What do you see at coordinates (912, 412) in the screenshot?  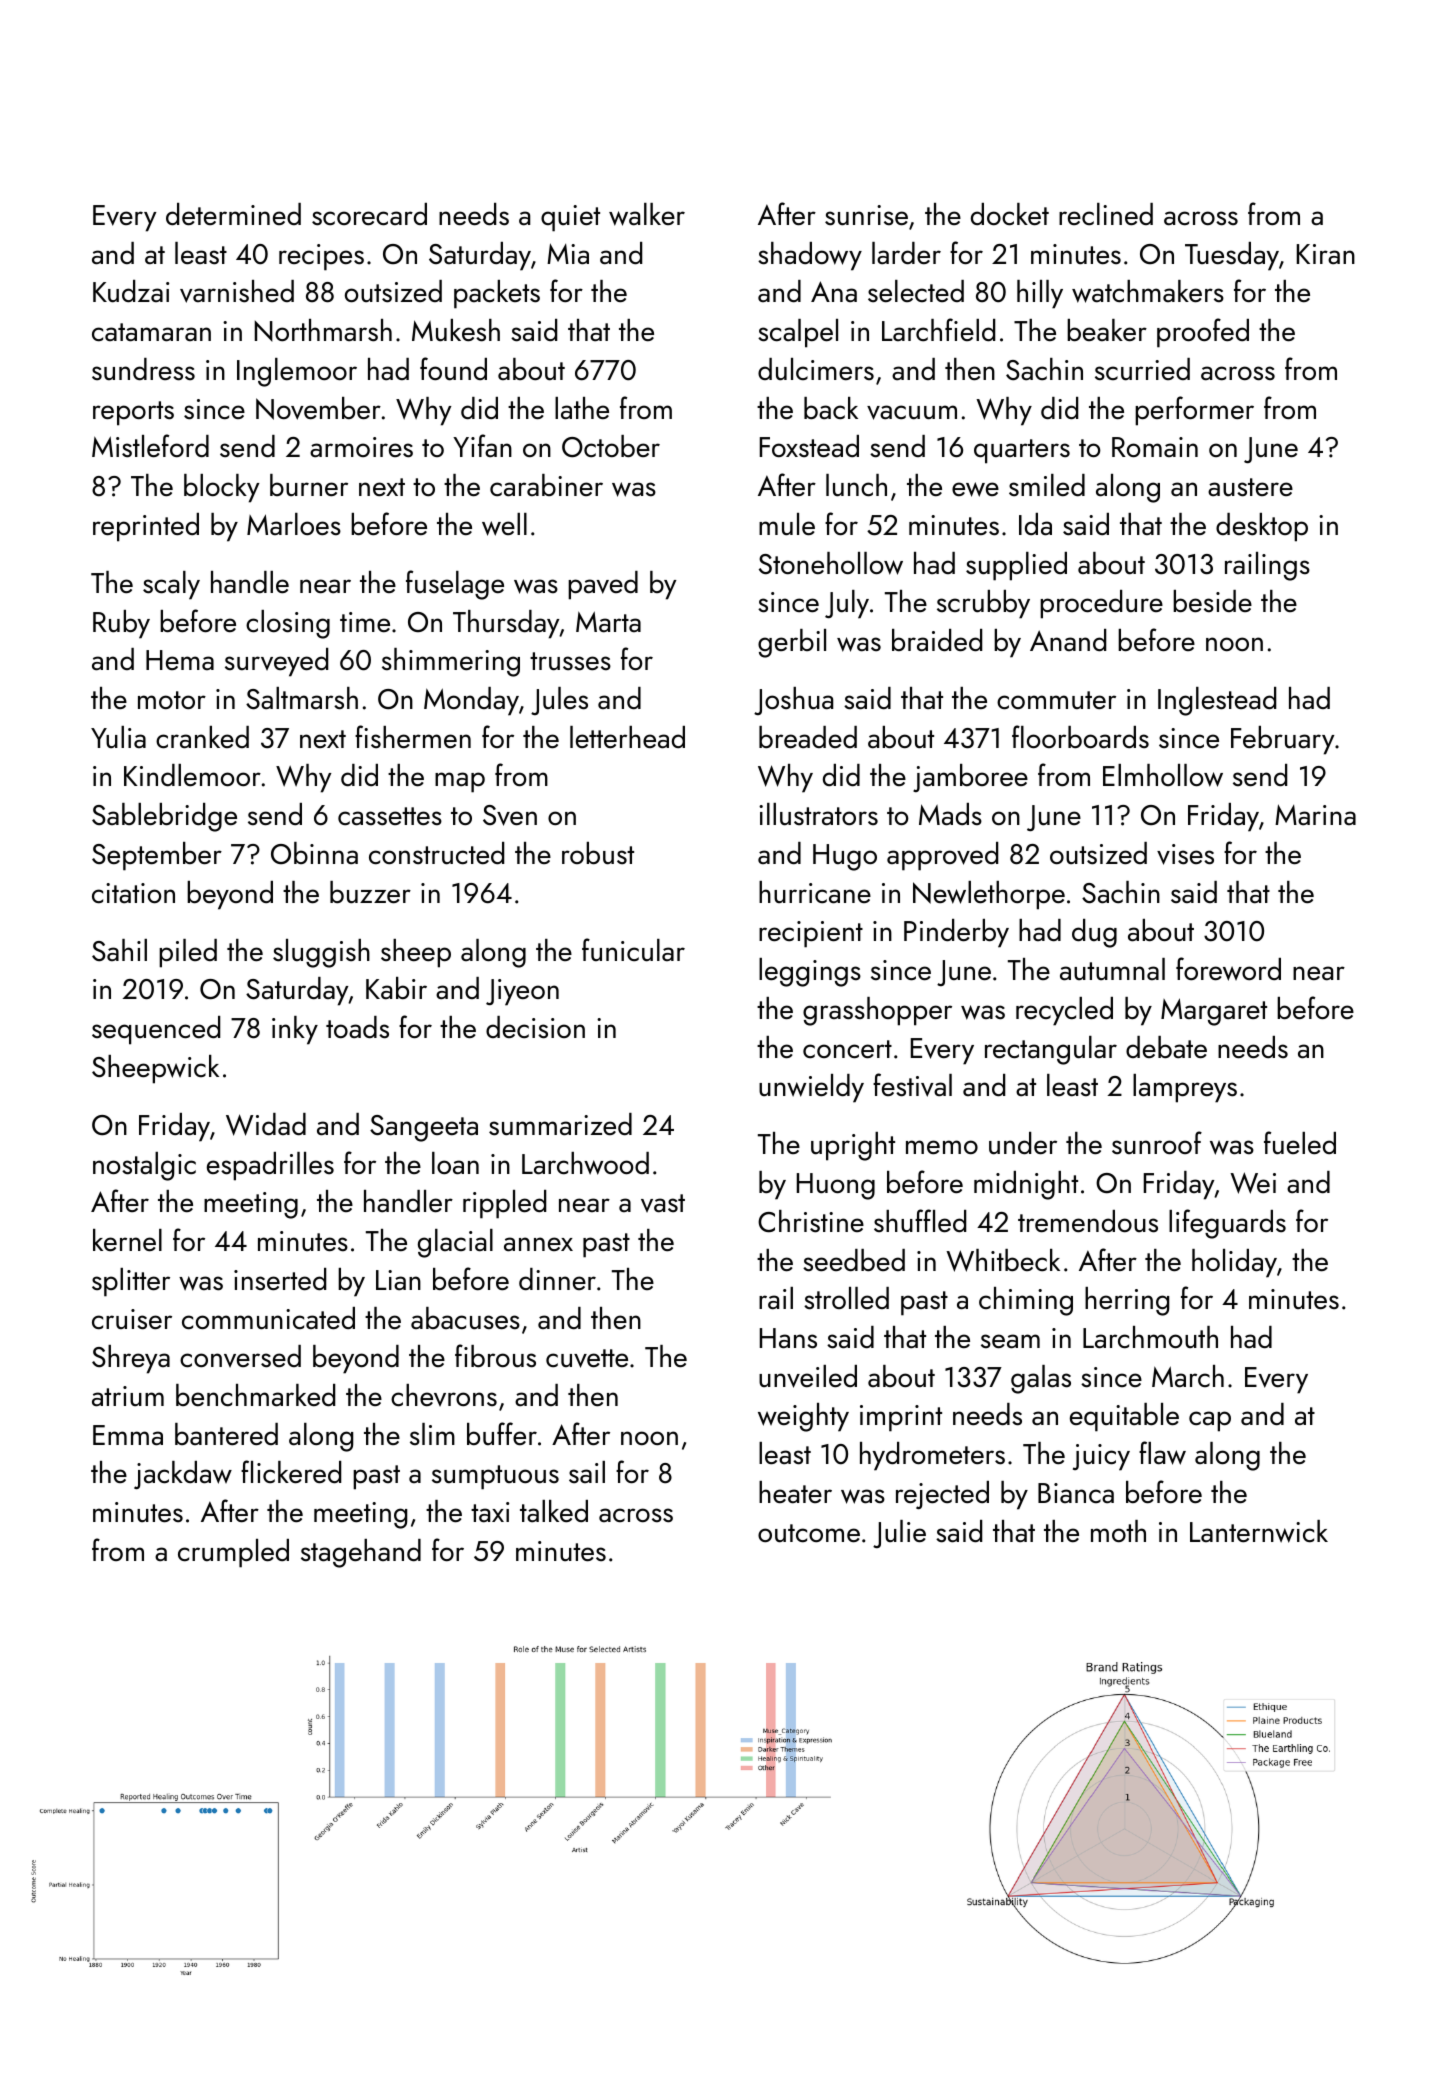 I see `vacuum` at bounding box center [912, 412].
